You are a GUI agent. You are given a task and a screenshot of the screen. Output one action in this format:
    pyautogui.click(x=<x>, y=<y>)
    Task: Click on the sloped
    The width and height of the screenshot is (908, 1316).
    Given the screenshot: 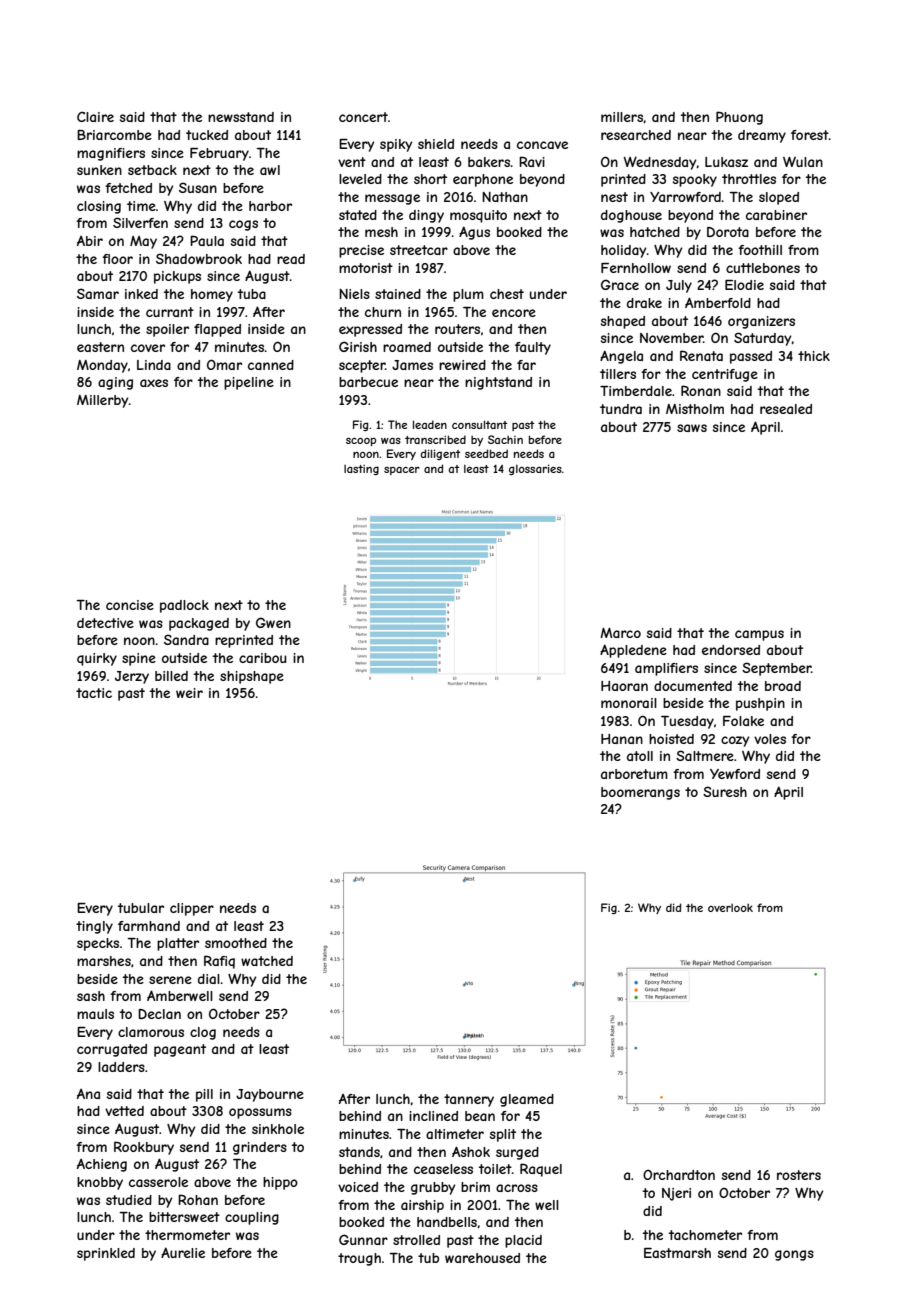 What is the action you would take?
    pyautogui.click(x=779, y=198)
